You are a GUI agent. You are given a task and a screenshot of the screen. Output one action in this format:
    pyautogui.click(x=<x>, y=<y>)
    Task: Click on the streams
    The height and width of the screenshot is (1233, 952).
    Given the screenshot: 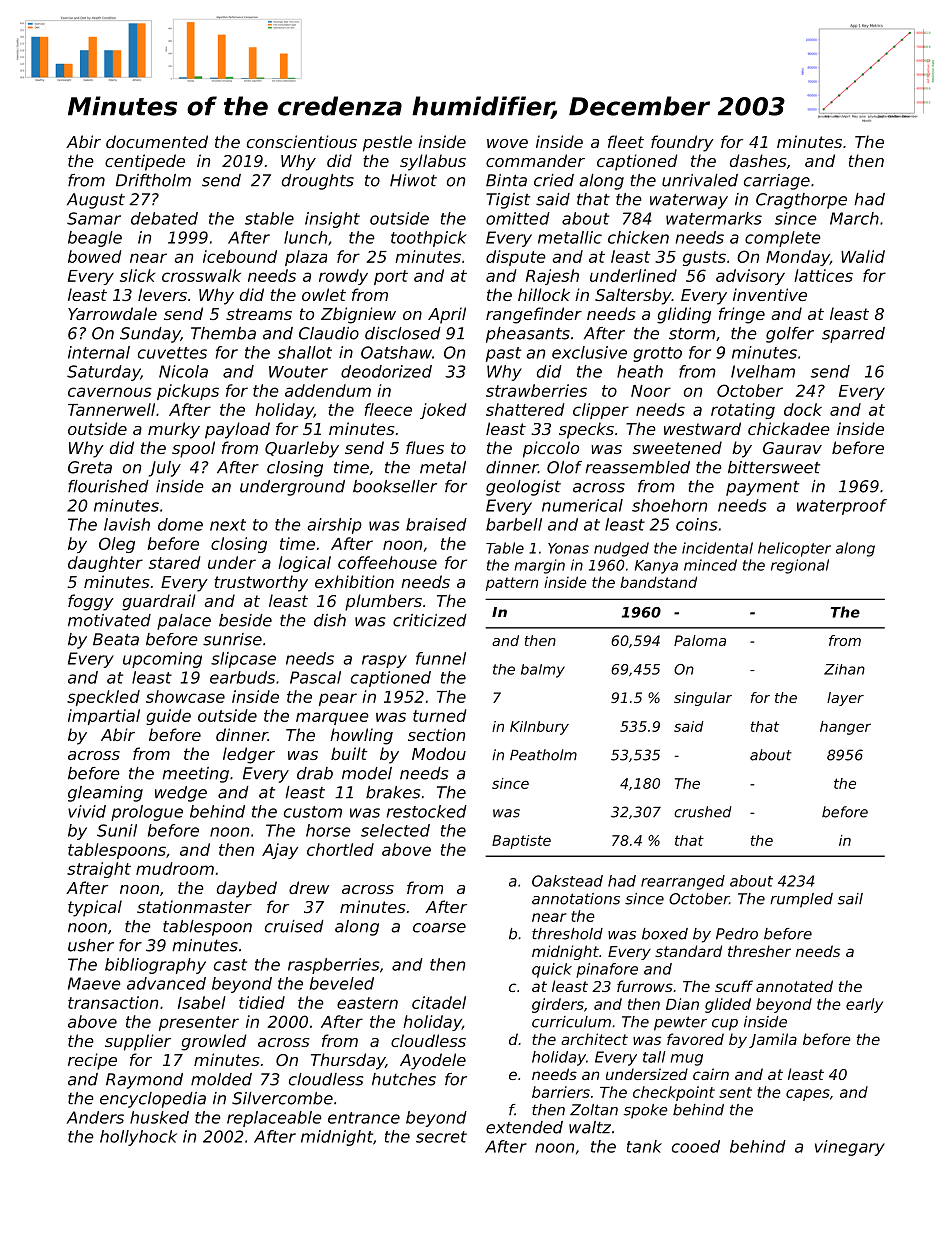 What is the action you would take?
    pyautogui.click(x=259, y=314)
